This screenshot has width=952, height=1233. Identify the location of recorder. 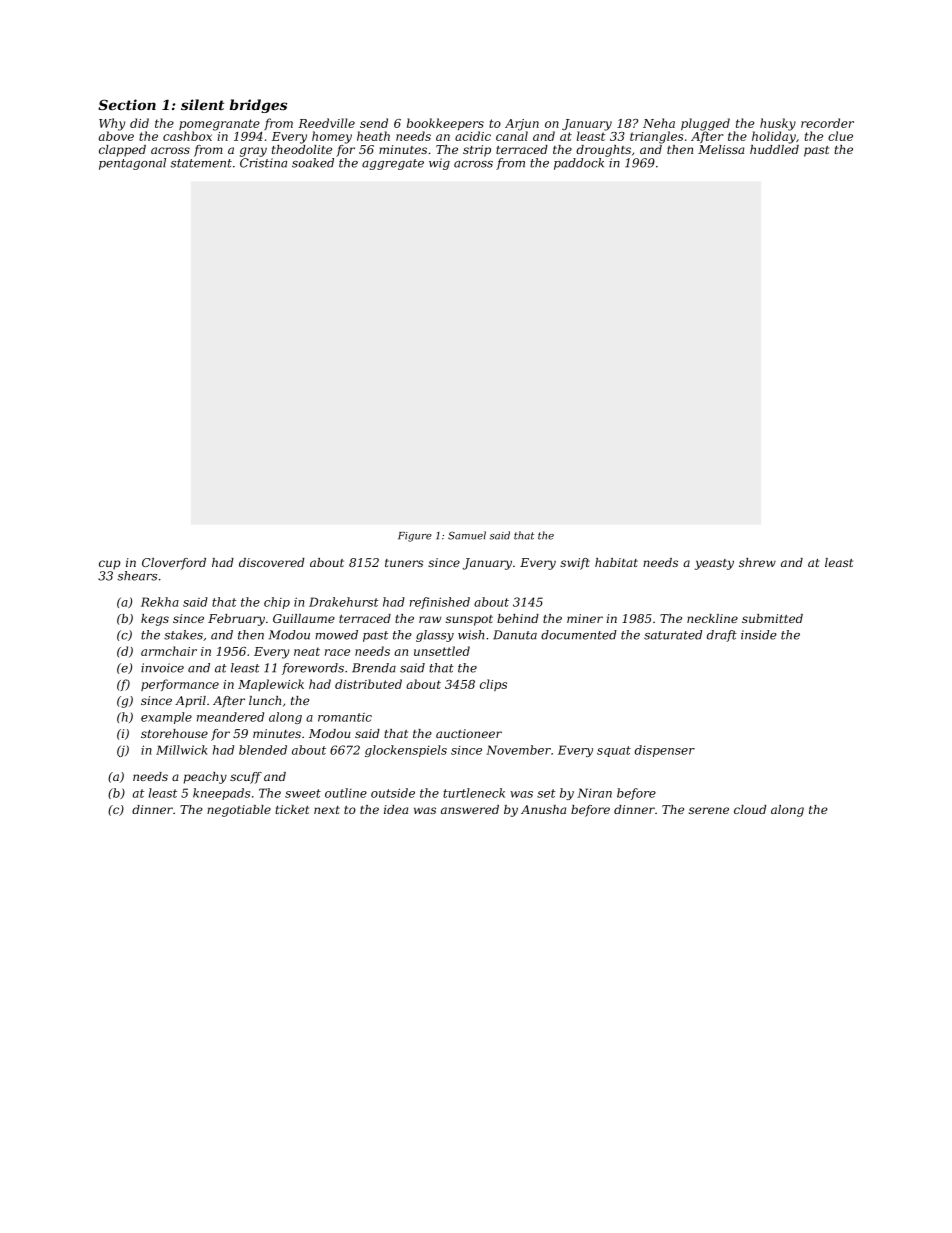
(827, 123).
